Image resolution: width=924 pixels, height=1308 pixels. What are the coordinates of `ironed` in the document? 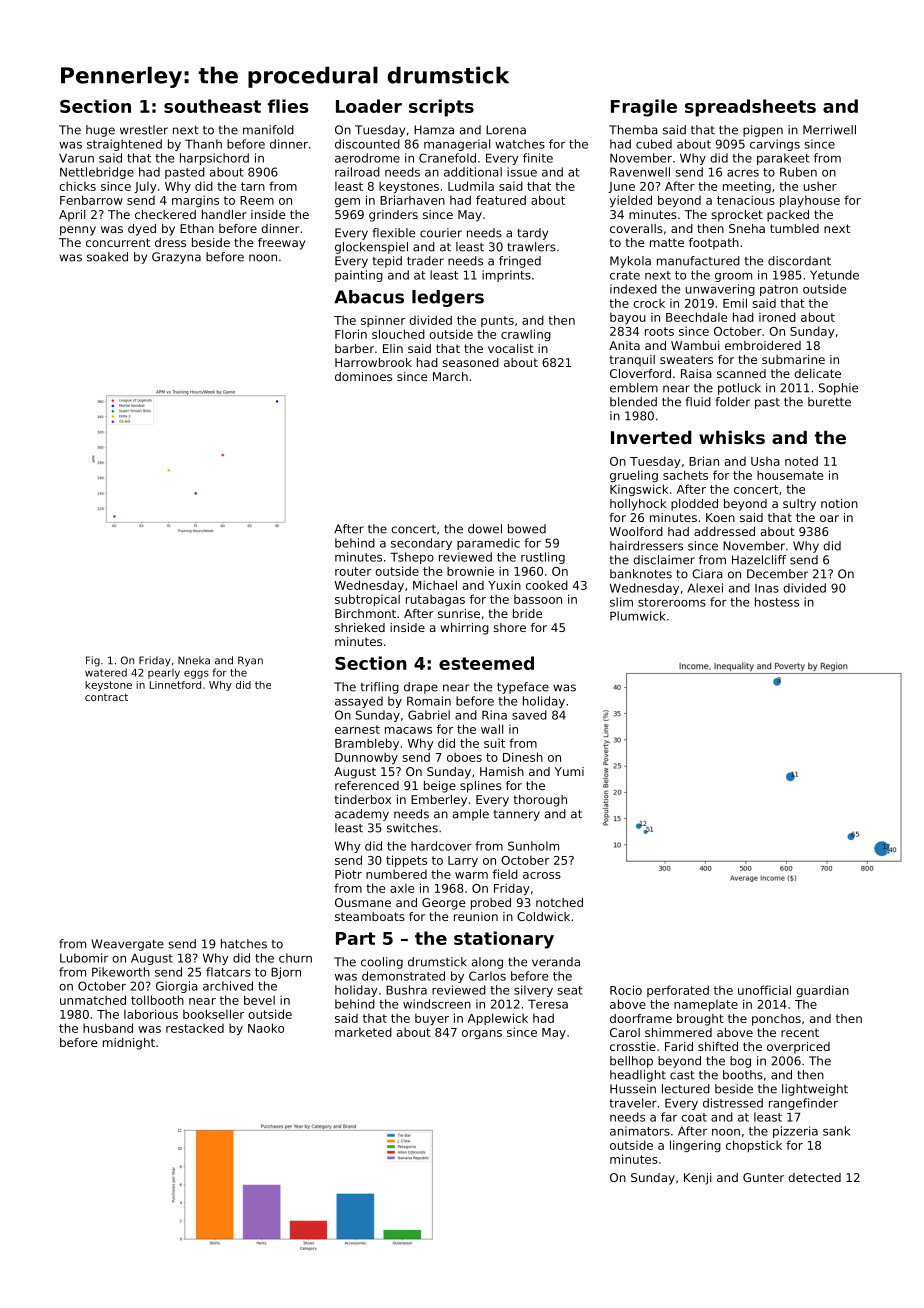 It's located at (777, 317).
